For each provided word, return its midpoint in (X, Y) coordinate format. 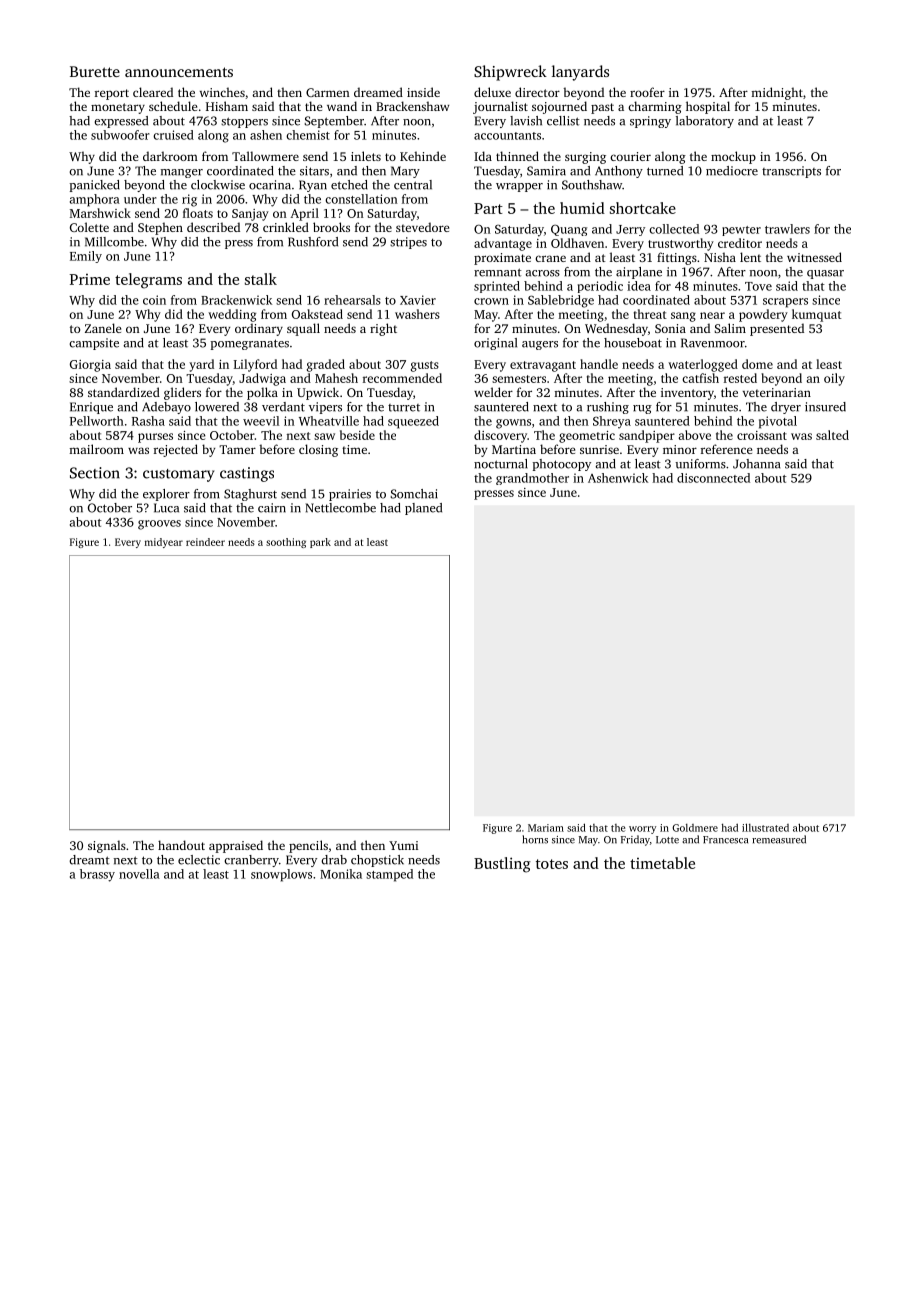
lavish (526, 121)
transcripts (791, 172)
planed (423, 509)
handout (181, 845)
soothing (286, 543)
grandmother (532, 479)
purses (155, 438)
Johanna (756, 464)
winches (222, 92)
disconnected (713, 478)
